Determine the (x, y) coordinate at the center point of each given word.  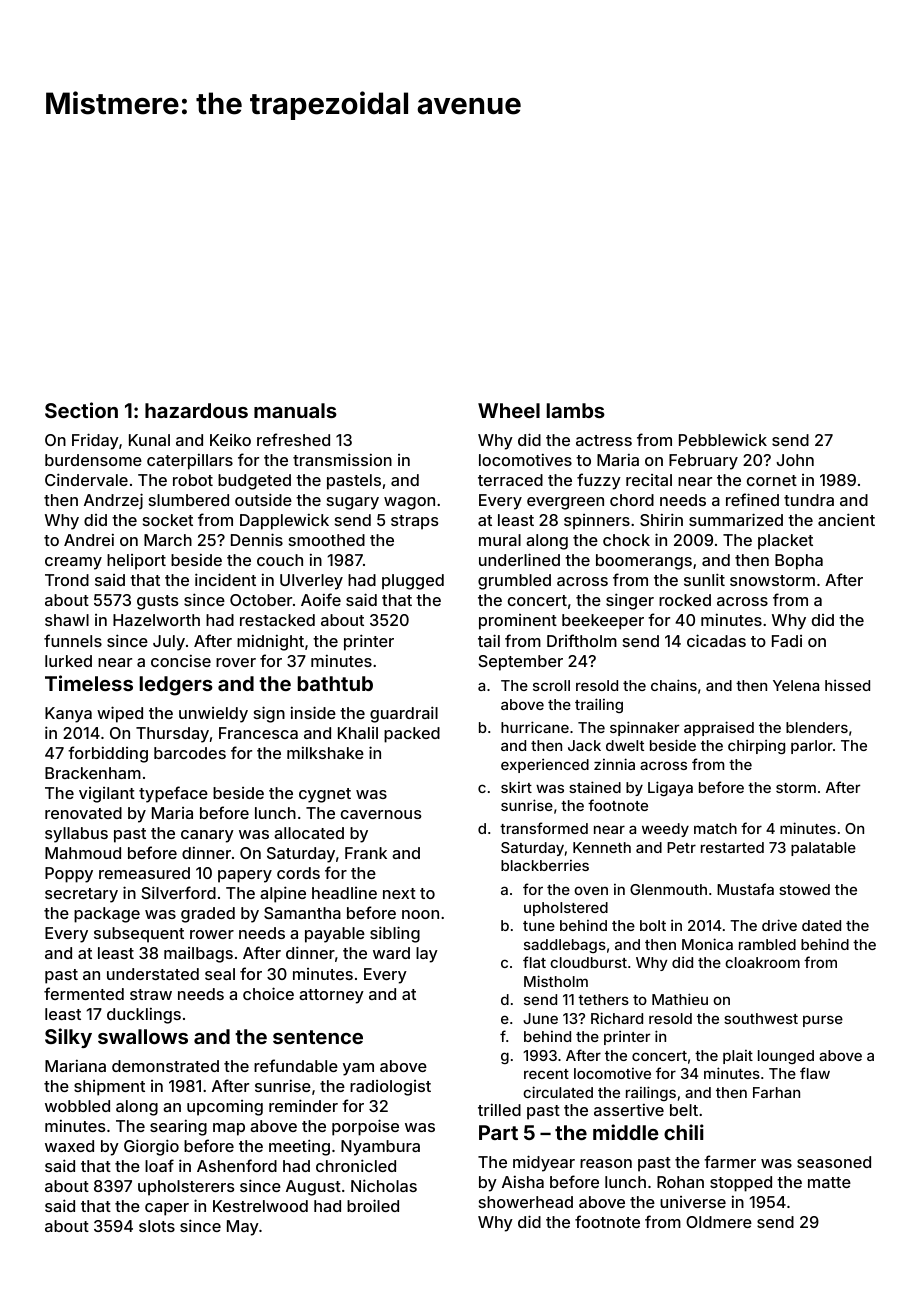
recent (546, 1074)
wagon (409, 503)
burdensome (93, 460)
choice (268, 993)
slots (157, 1226)
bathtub (335, 683)
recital (649, 480)
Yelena (796, 685)
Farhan (776, 1092)
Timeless (89, 683)
